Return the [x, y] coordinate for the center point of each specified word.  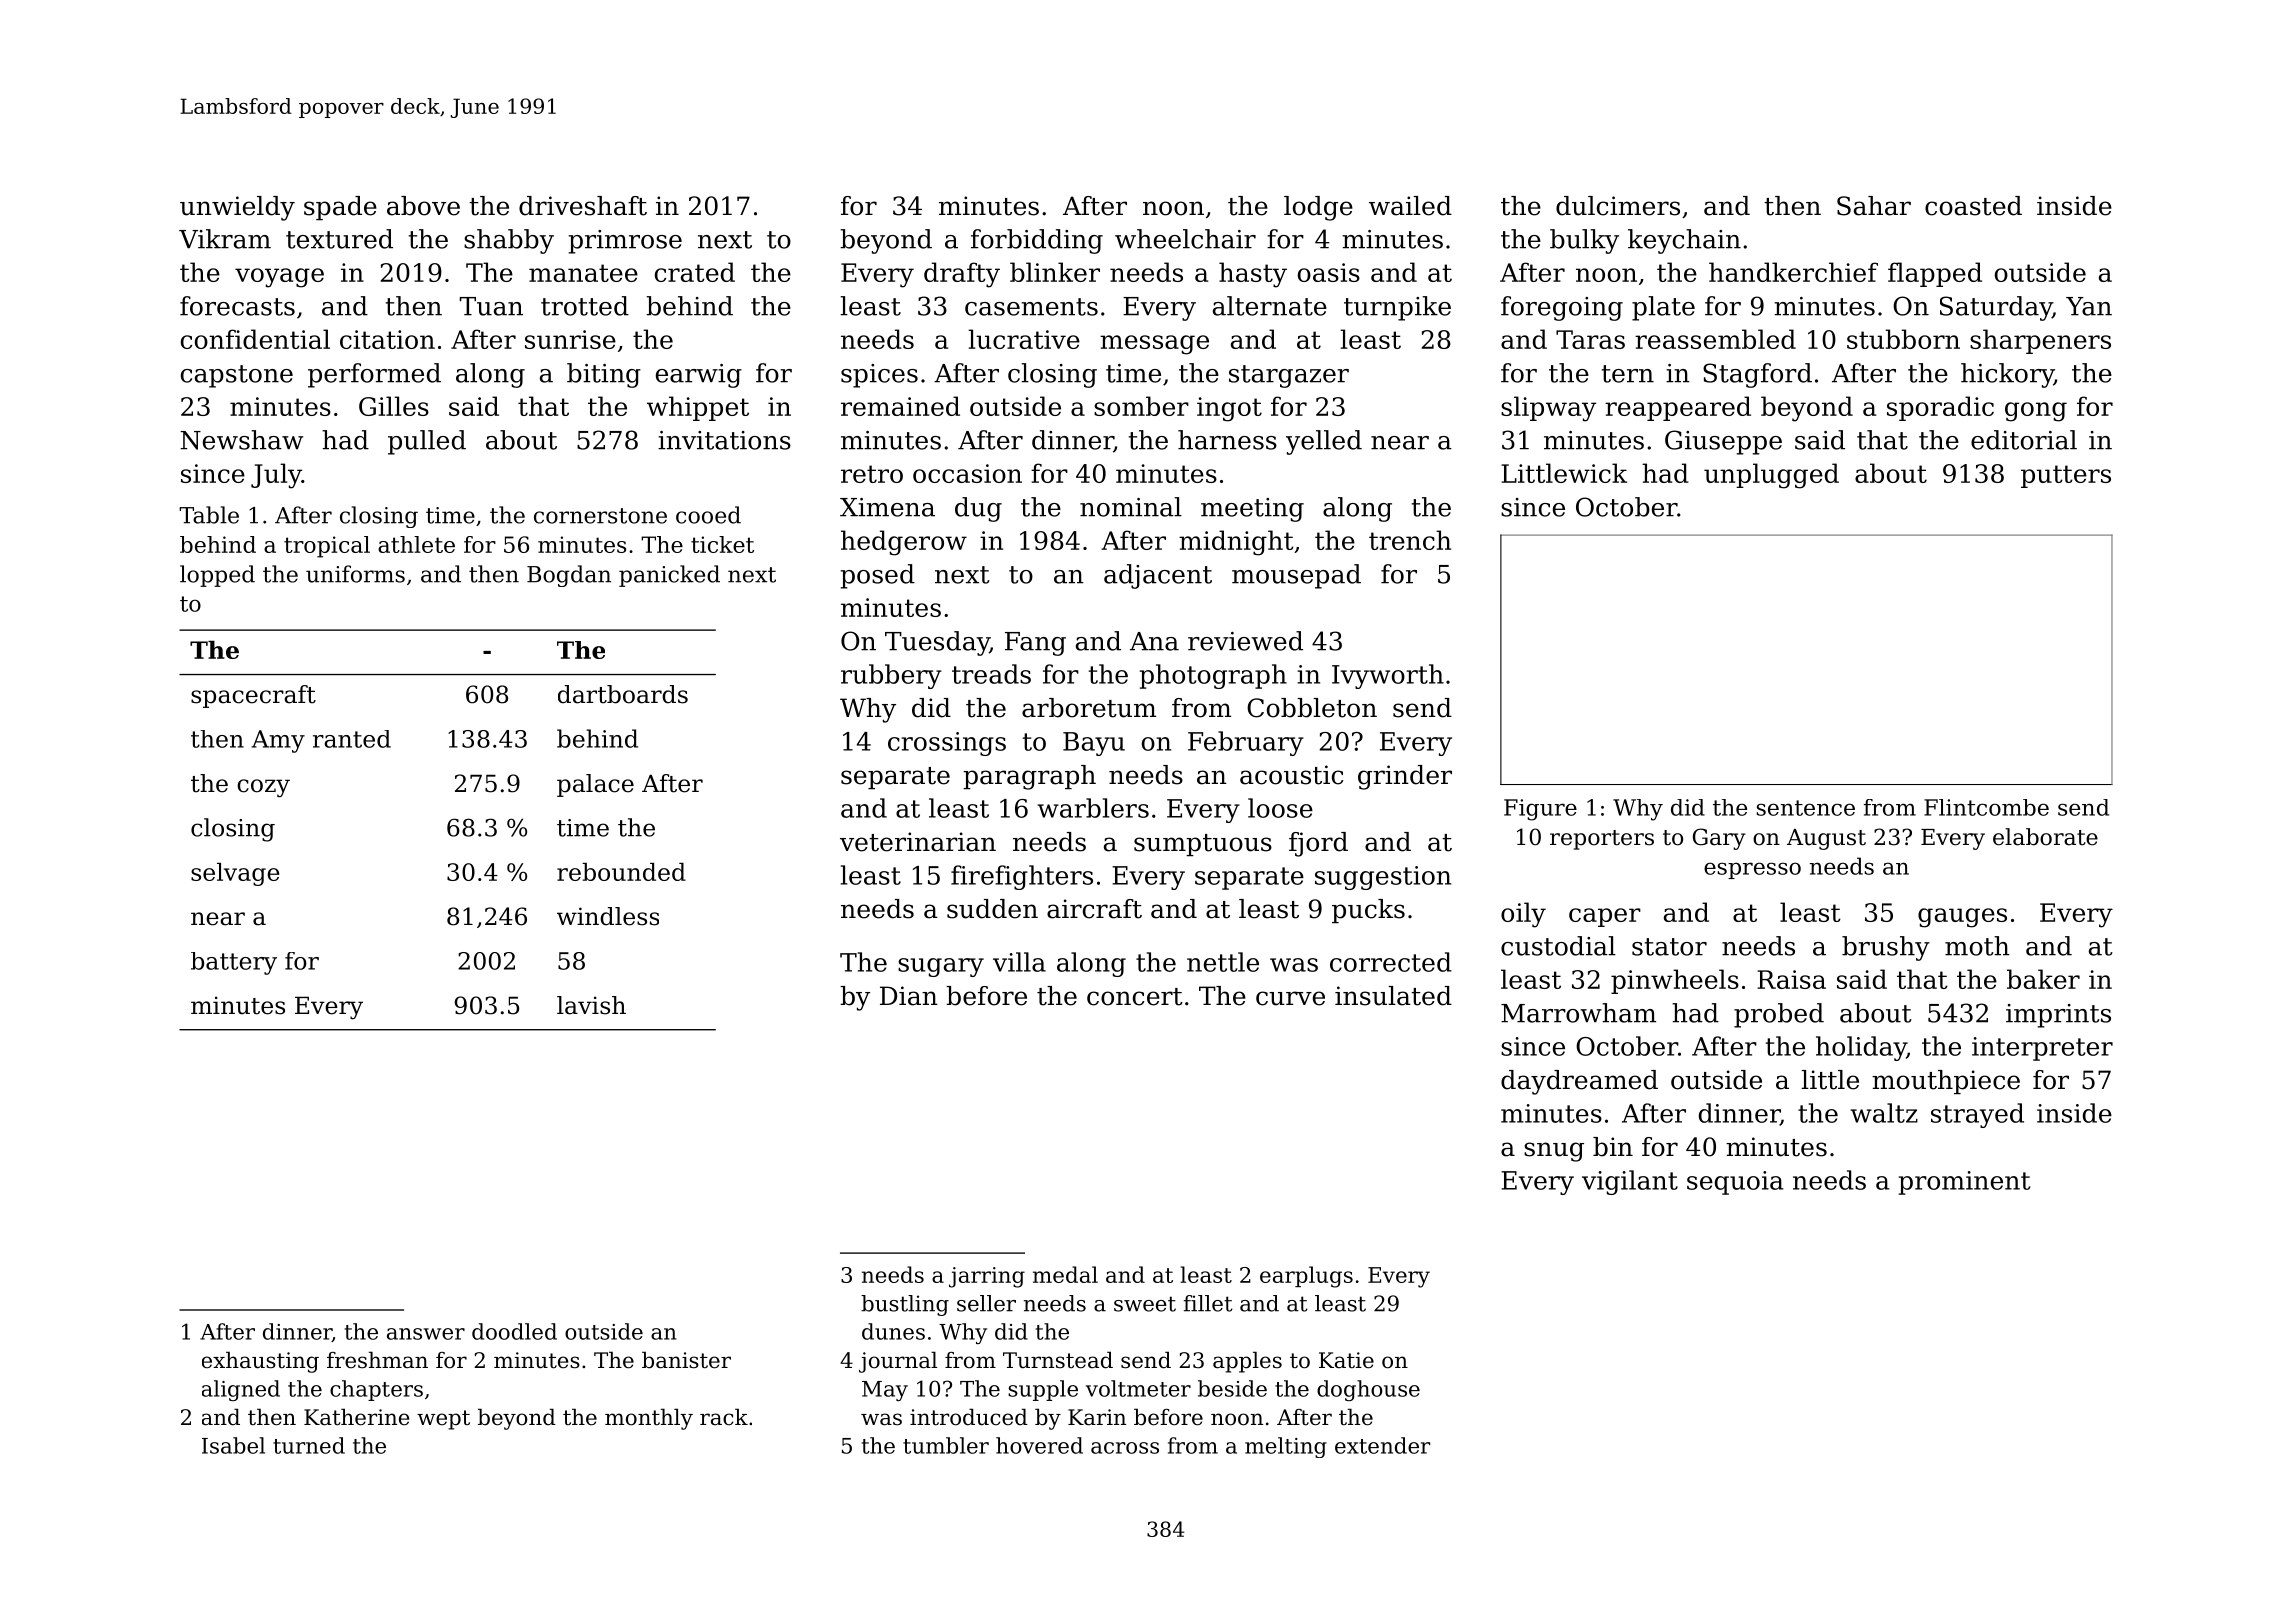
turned [309, 1445]
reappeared [1678, 408]
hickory [2007, 375]
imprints [2058, 1016]
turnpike [1397, 308]
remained [900, 406]
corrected [1391, 962]
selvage [235, 874]
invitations [724, 440]
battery [234, 963]
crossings [947, 744]
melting [1286, 1447]
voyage [279, 278]
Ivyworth [1388, 676]
